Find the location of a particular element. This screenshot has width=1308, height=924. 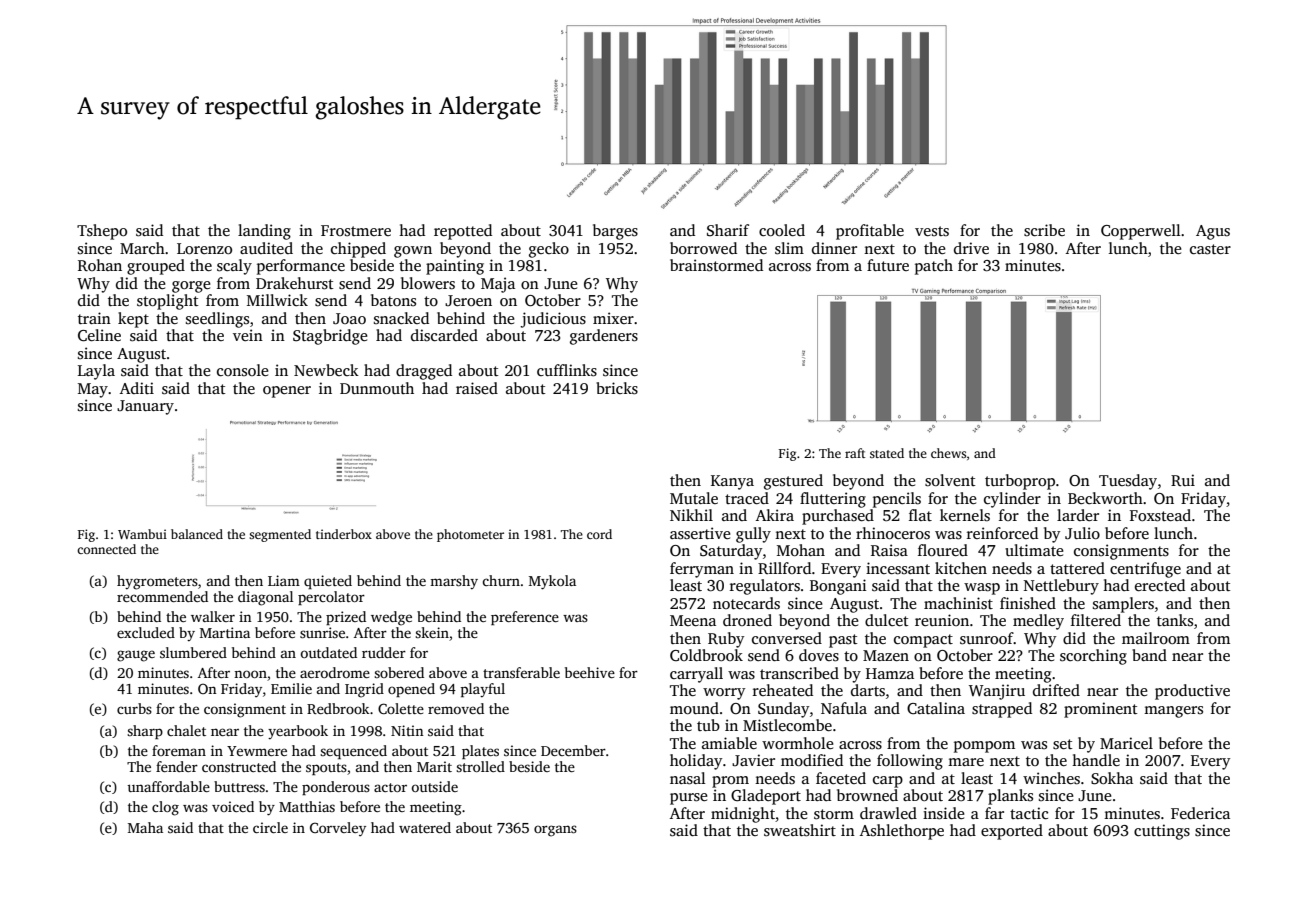

sweatshirt is located at coordinates (800, 830).
